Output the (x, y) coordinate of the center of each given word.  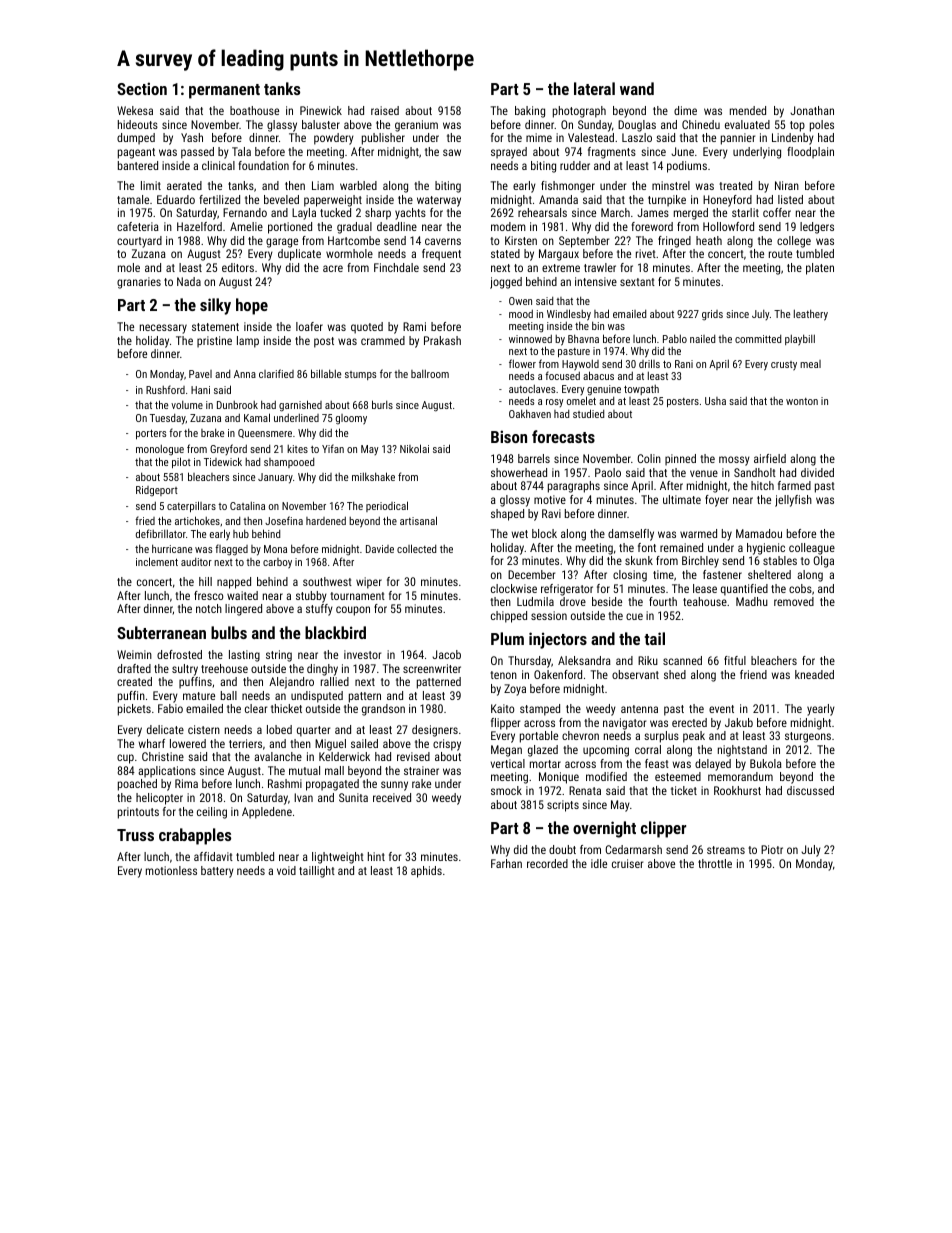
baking (530, 112)
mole (129, 267)
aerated (184, 185)
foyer (716, 501)
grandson (383, 710)
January (275, 478)
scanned (682, 660)
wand (637, 88)
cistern (204, 729)
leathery (811, 315)
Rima (186, 783)
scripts (563, 806)
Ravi (551, 513)
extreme (561, 268)
